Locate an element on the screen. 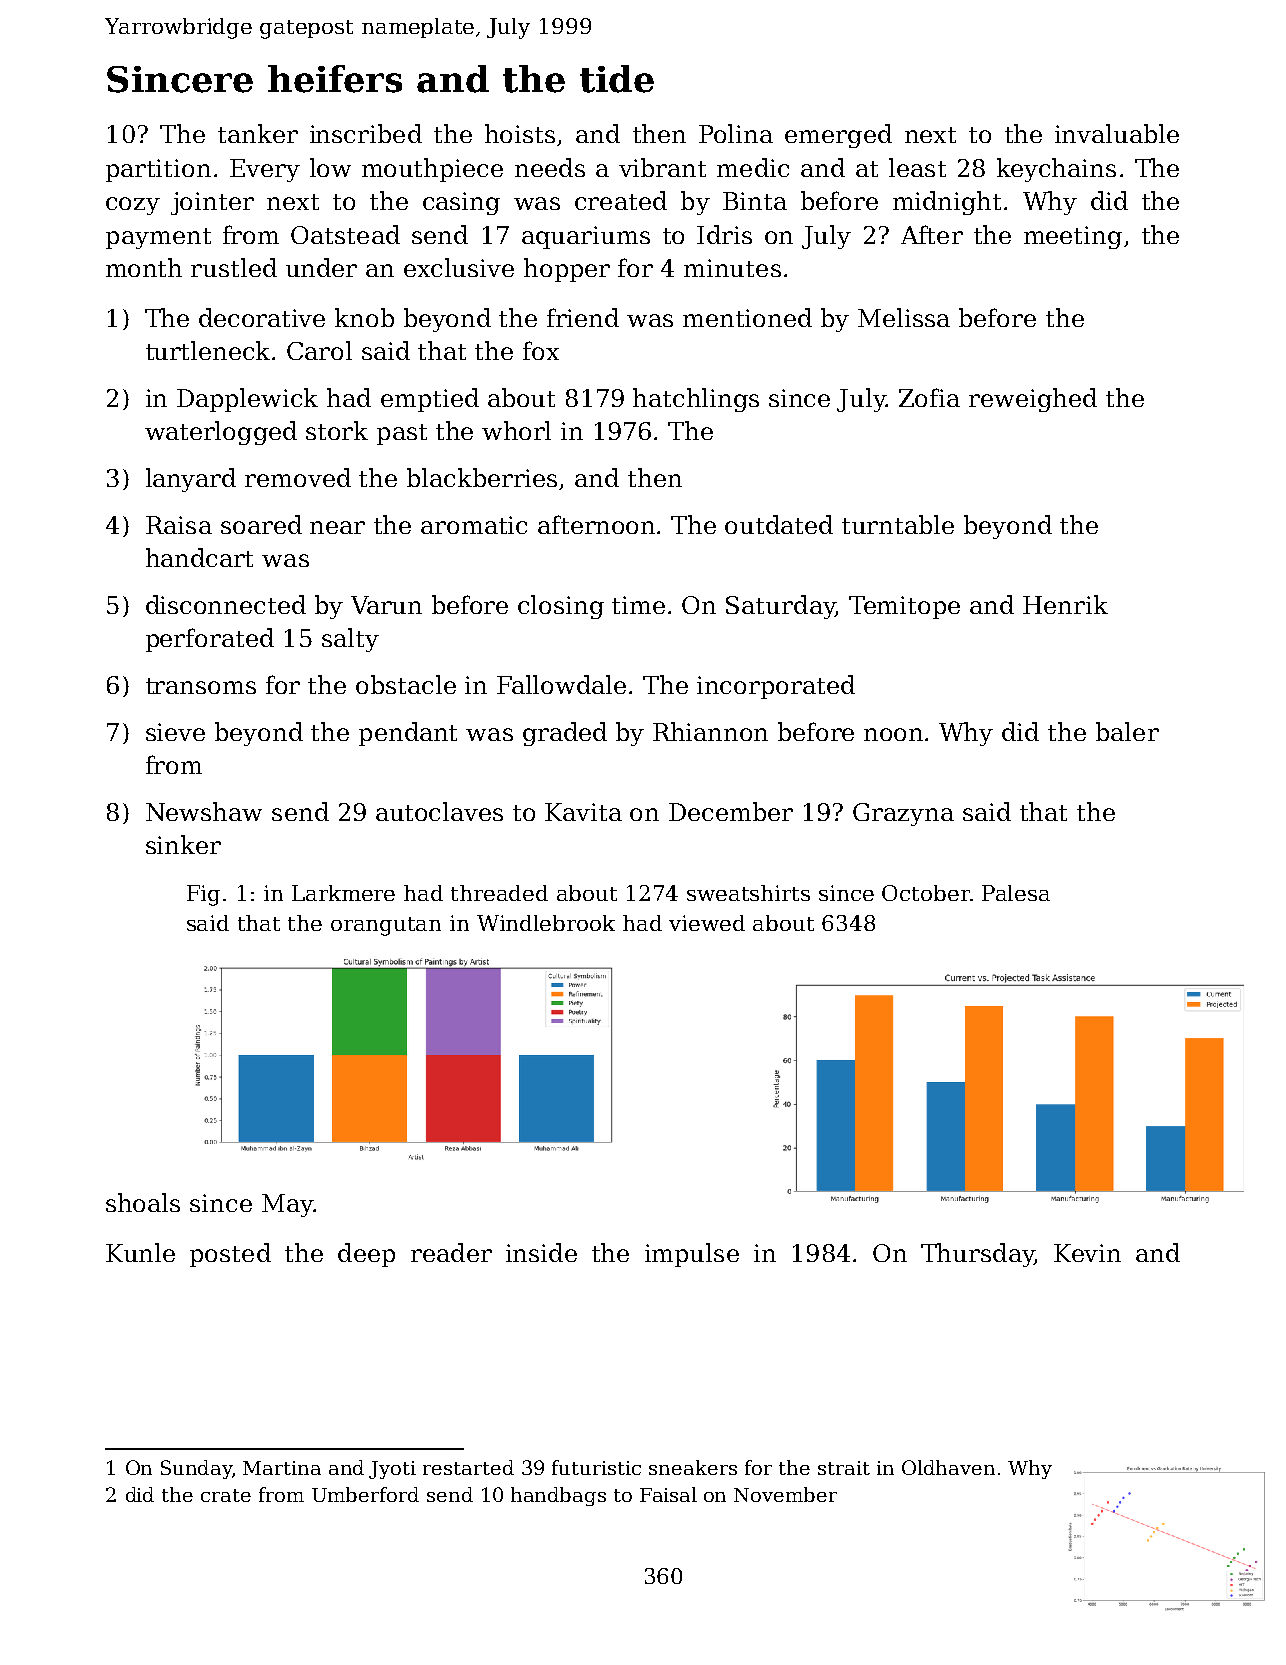  Raisa is located at coordinates (179, 525).
